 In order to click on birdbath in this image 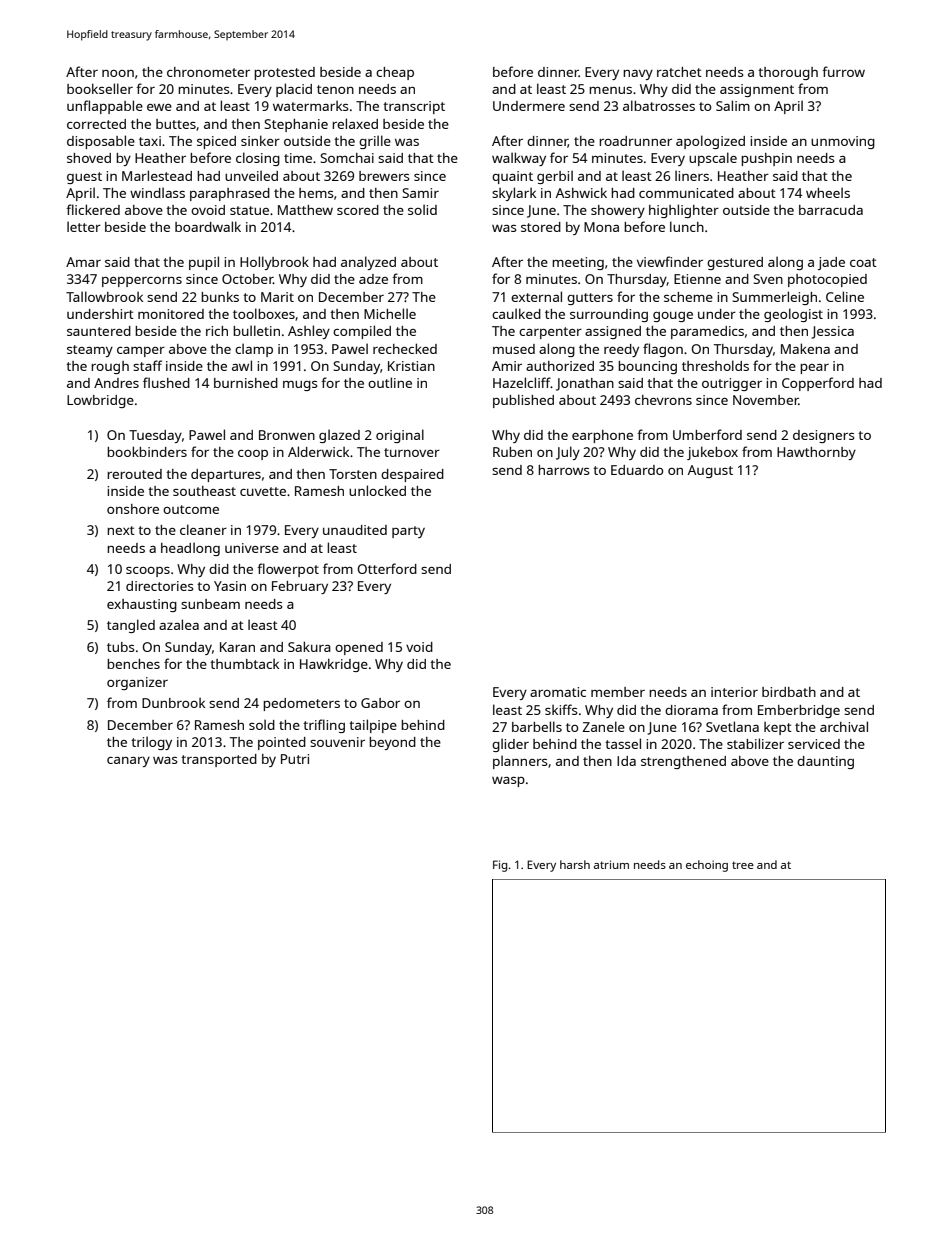, I will do `click(789, 692)`.
